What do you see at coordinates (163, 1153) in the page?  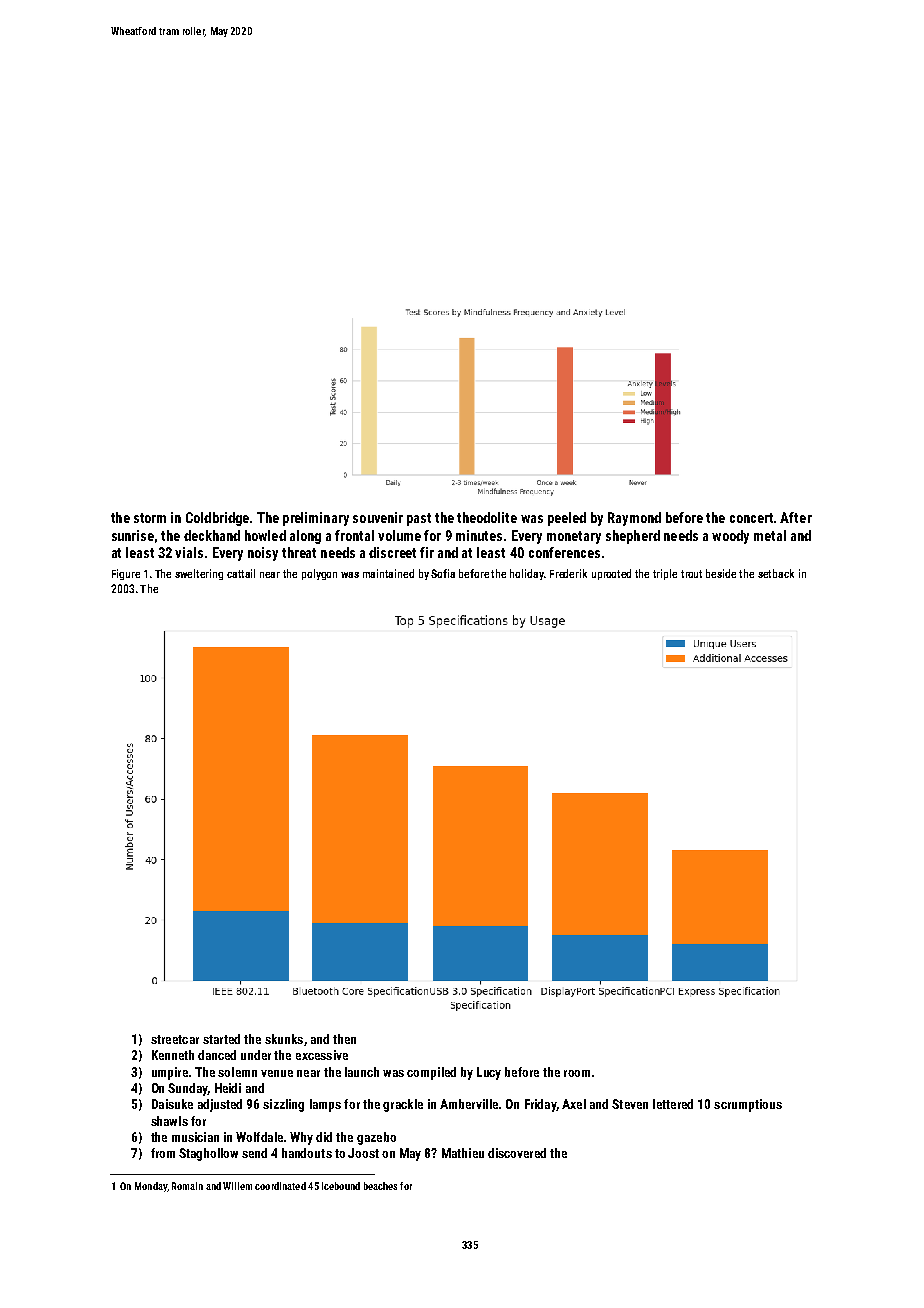 I see `from` at bounding box center [163, 1153].
